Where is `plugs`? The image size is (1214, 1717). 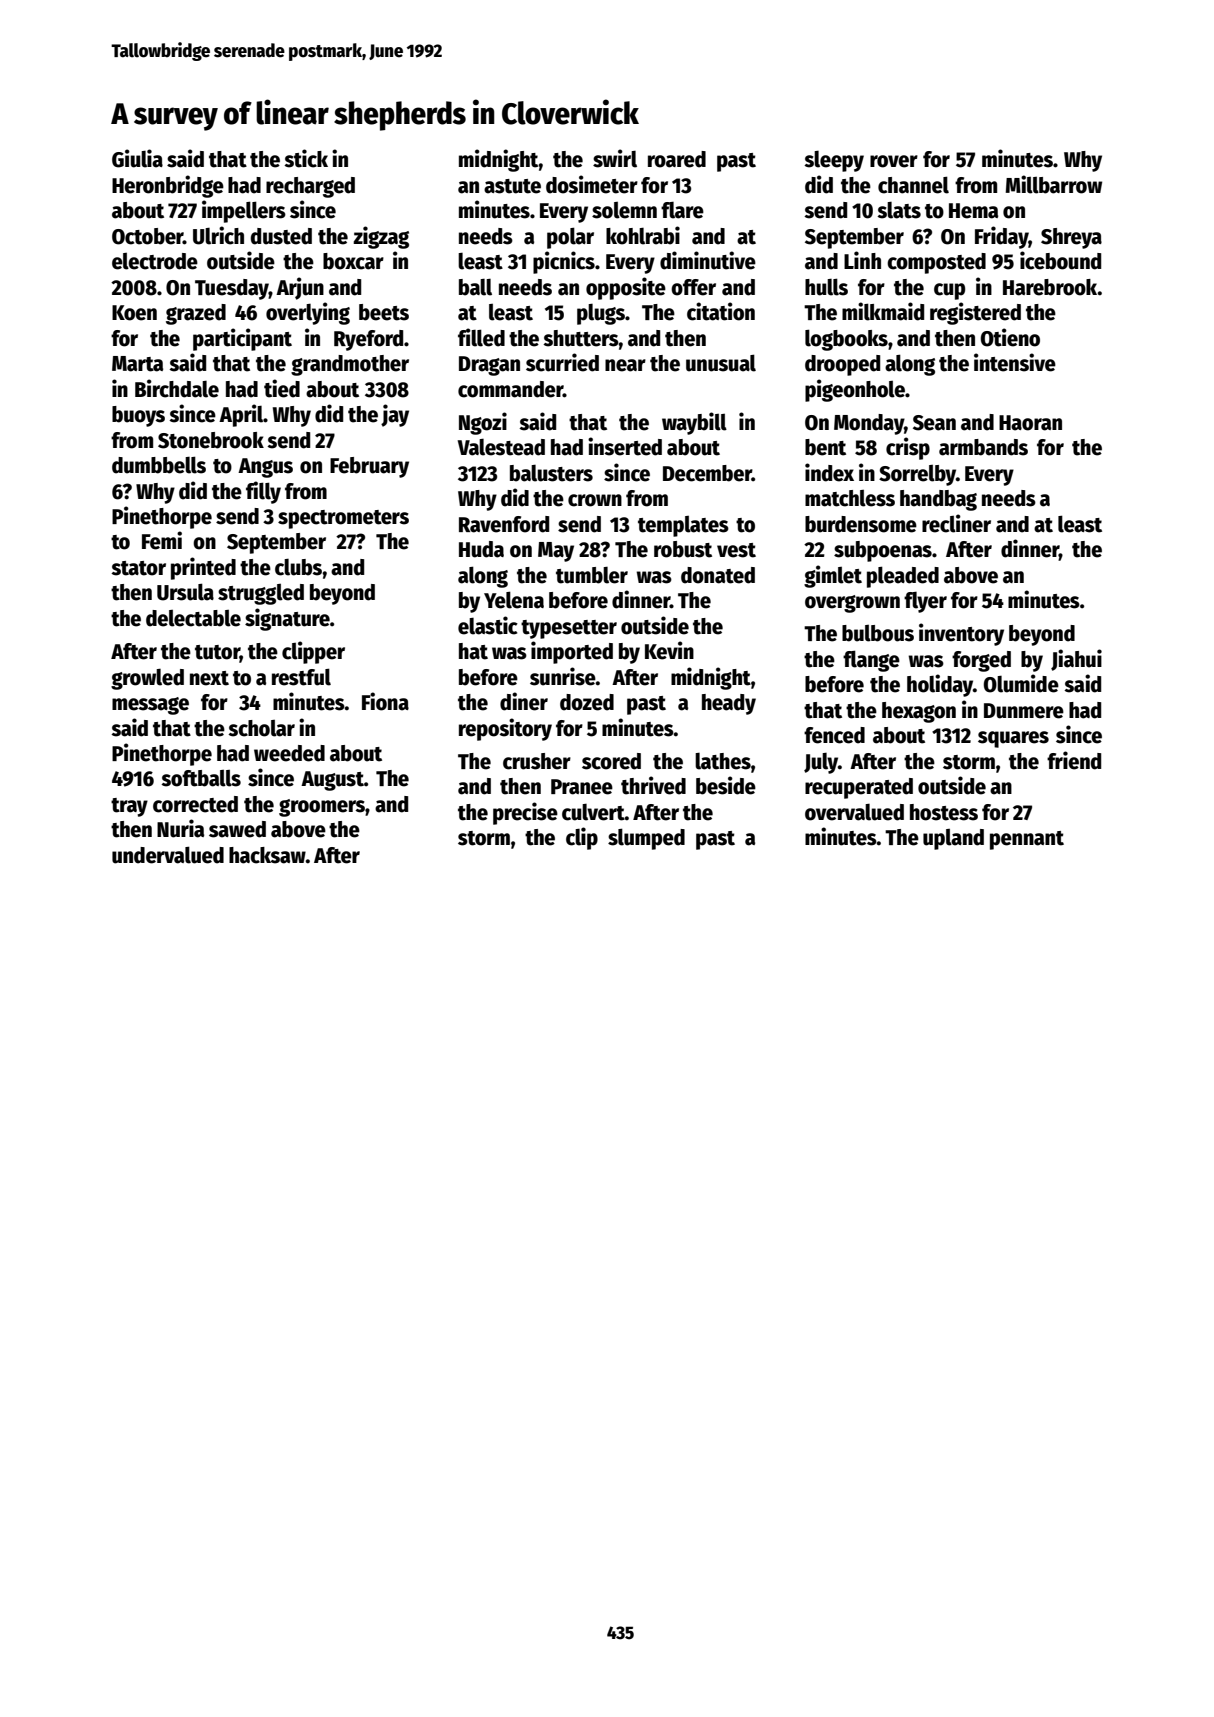 plugs is located at coordinates (601, 314).
